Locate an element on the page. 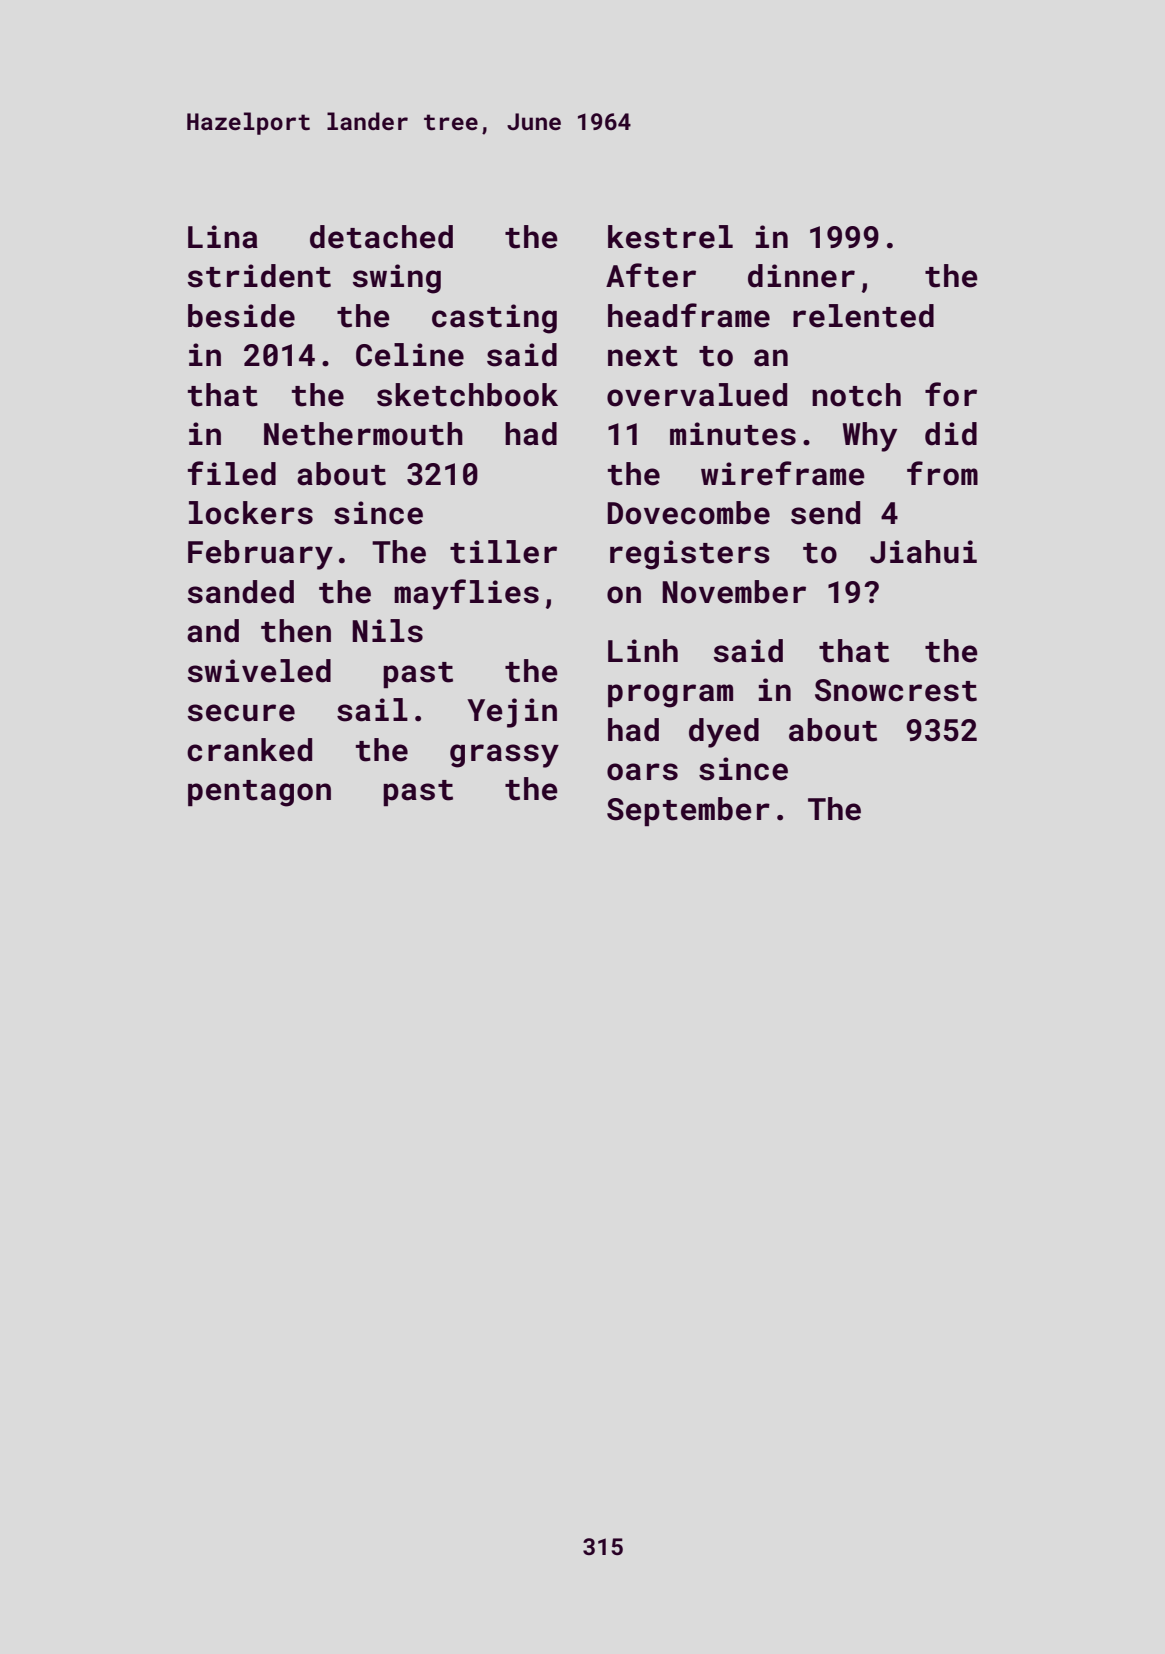 The image size is (1165, 1654). overvalued is located at coordinates (697, 395).
